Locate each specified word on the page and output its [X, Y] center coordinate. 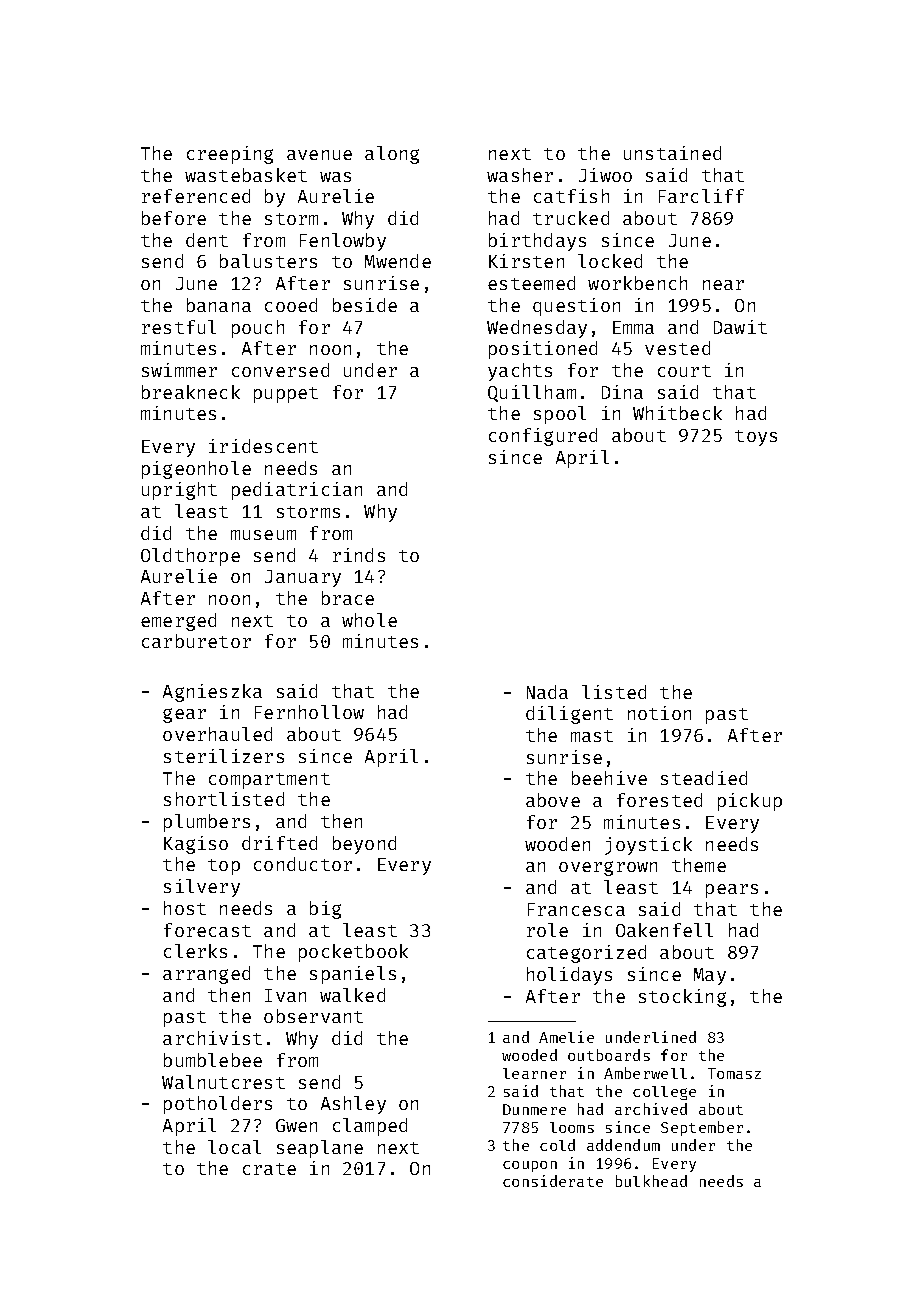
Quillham [532, 393]
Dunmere [534, 1109]
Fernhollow [309, 712]
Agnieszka [212, 693]
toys [756, 438]
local [234, 1147]
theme [699, 865]
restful [179, 327]
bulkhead [651, 1181]
